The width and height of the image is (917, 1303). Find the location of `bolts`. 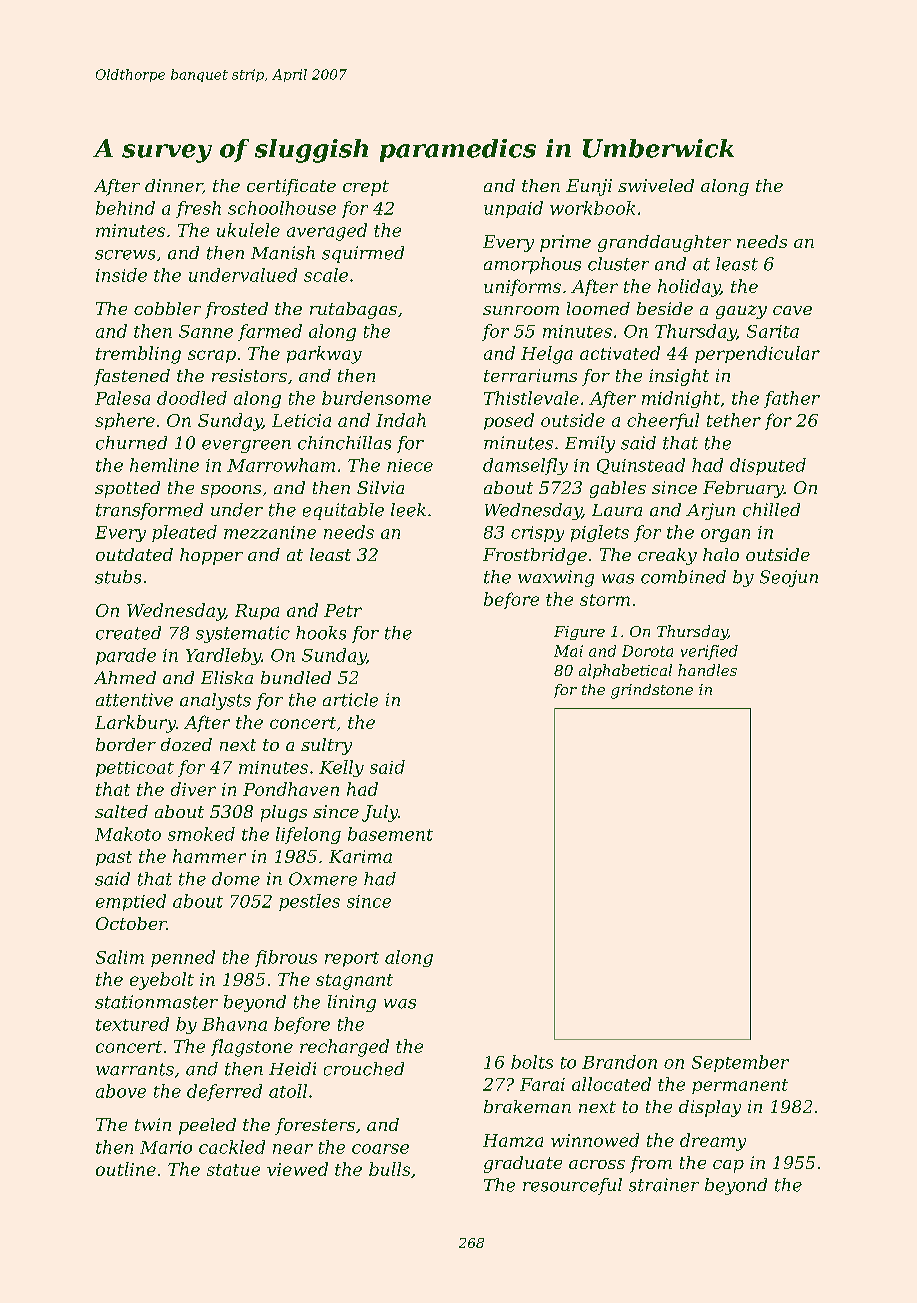

bolts is located at coordinates (532, 1062).
